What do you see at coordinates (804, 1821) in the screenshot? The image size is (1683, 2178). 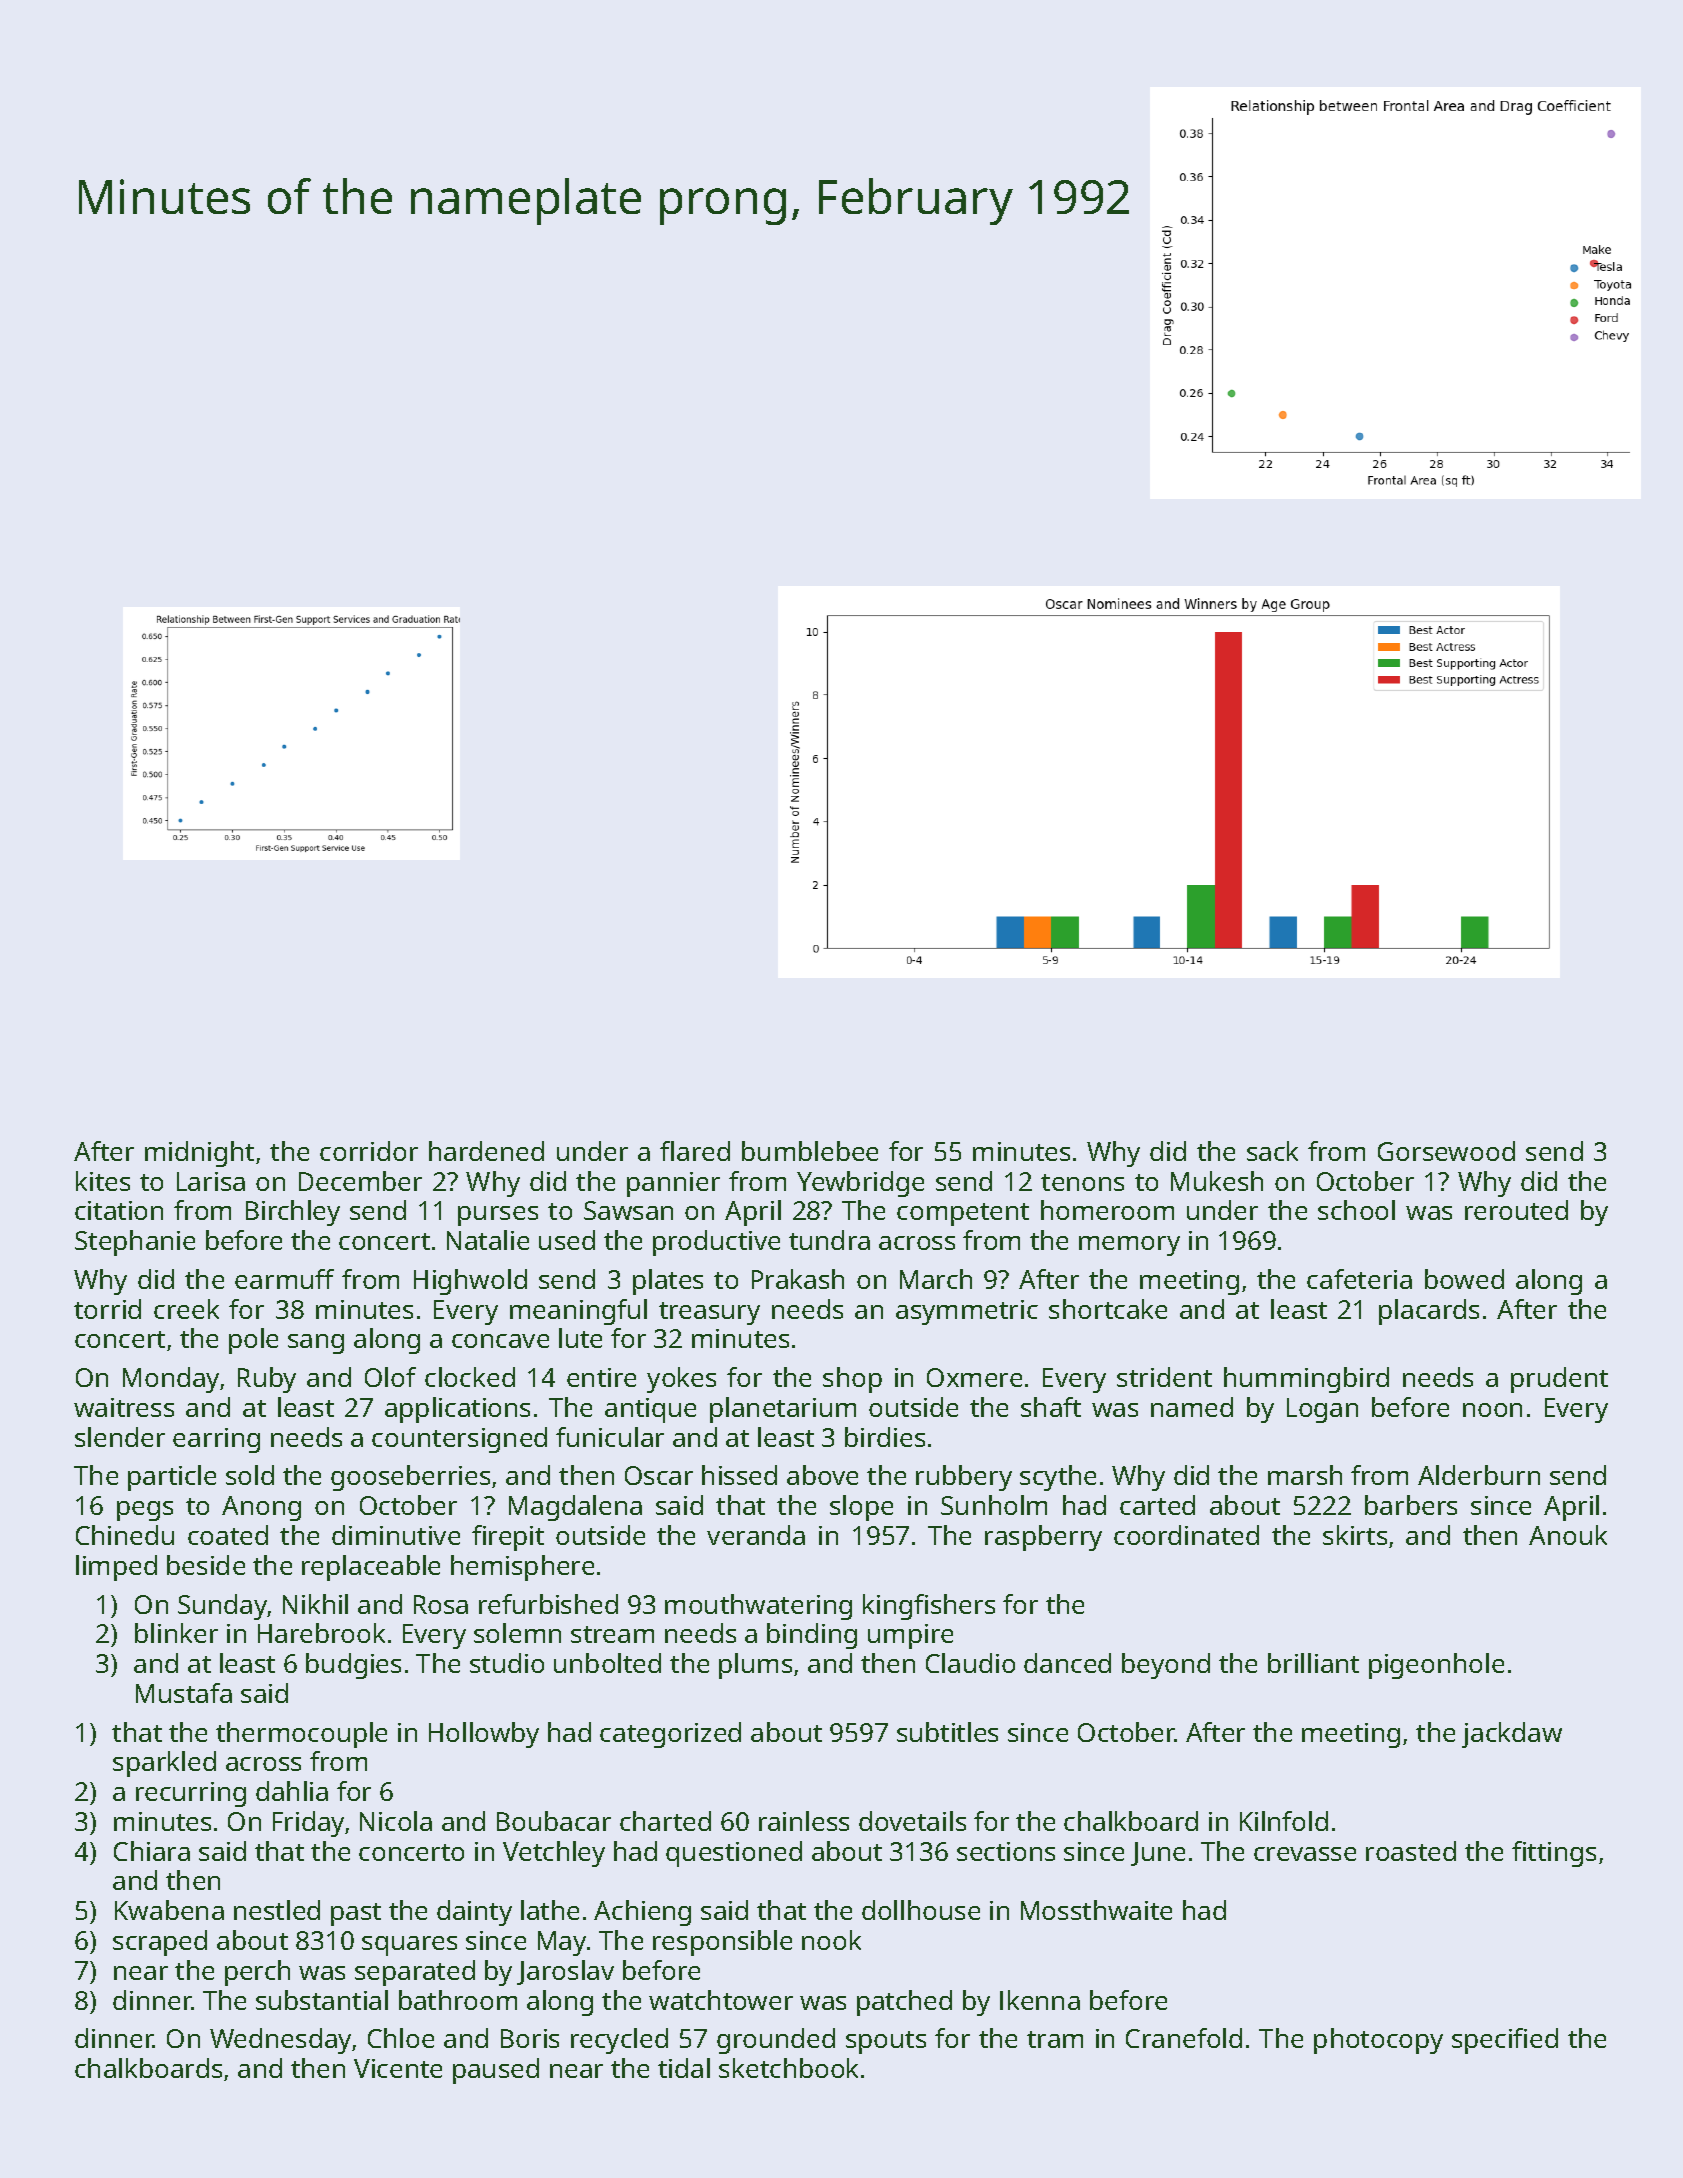 I see `rainless` at bounding box center [804, 1821].
